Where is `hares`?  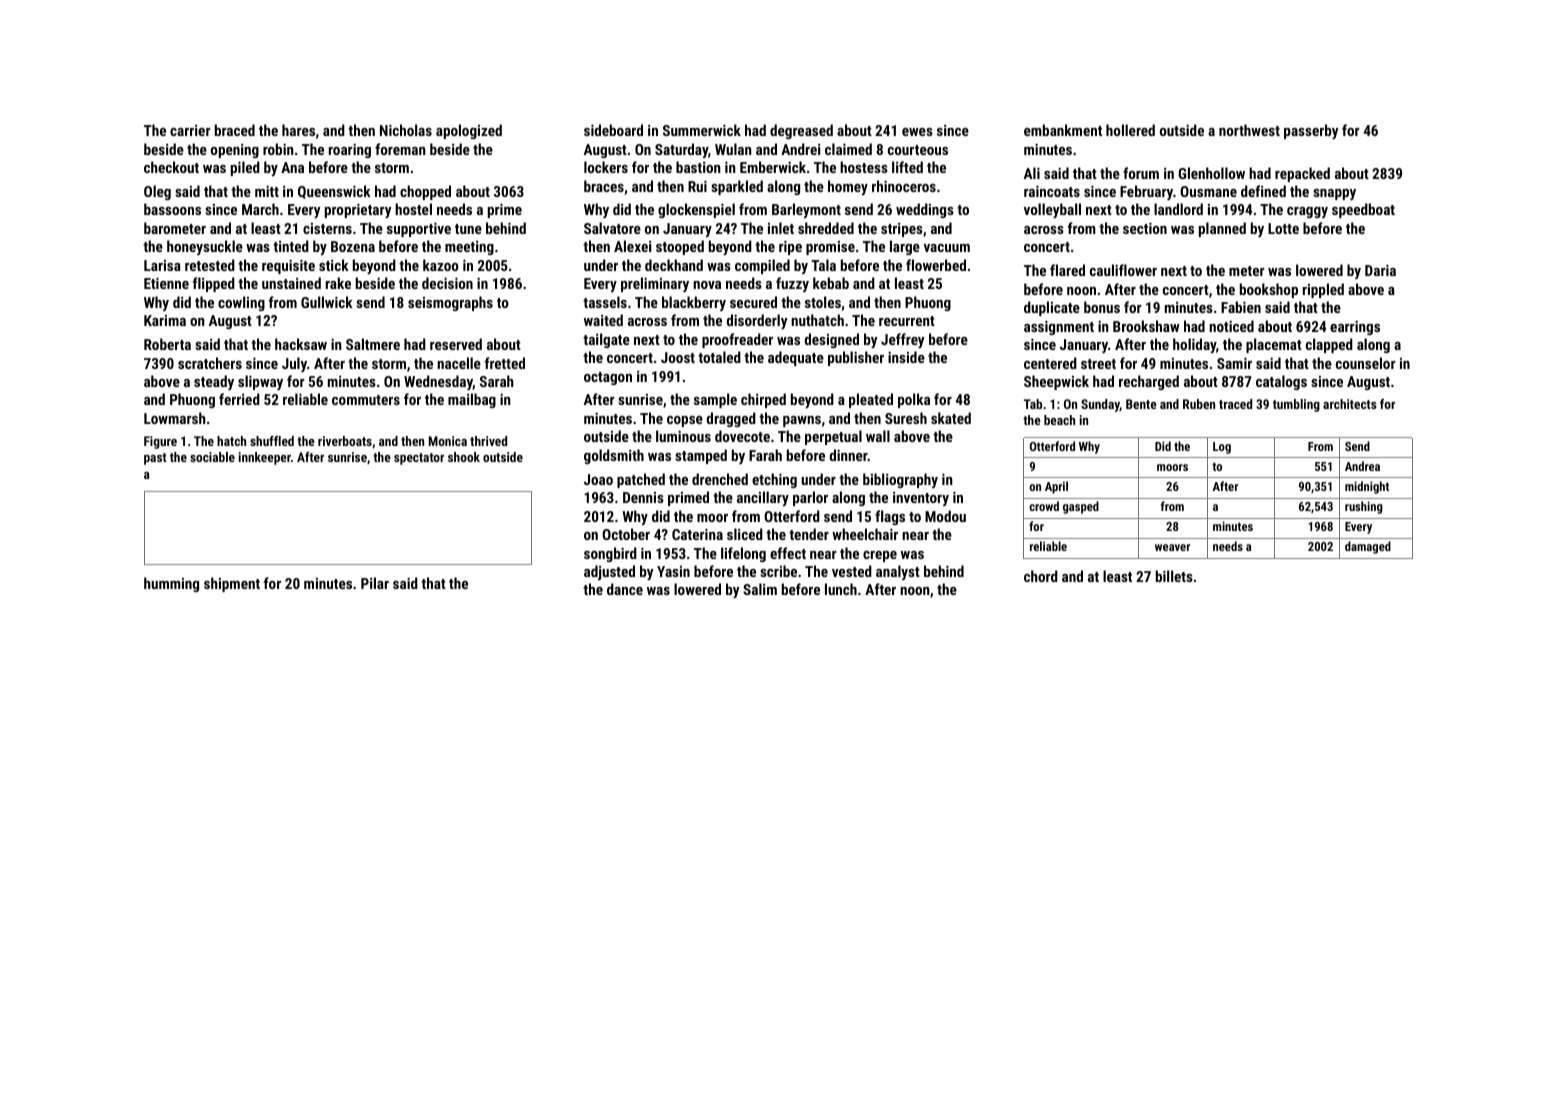 hares is located at coordinates (298, 130).
